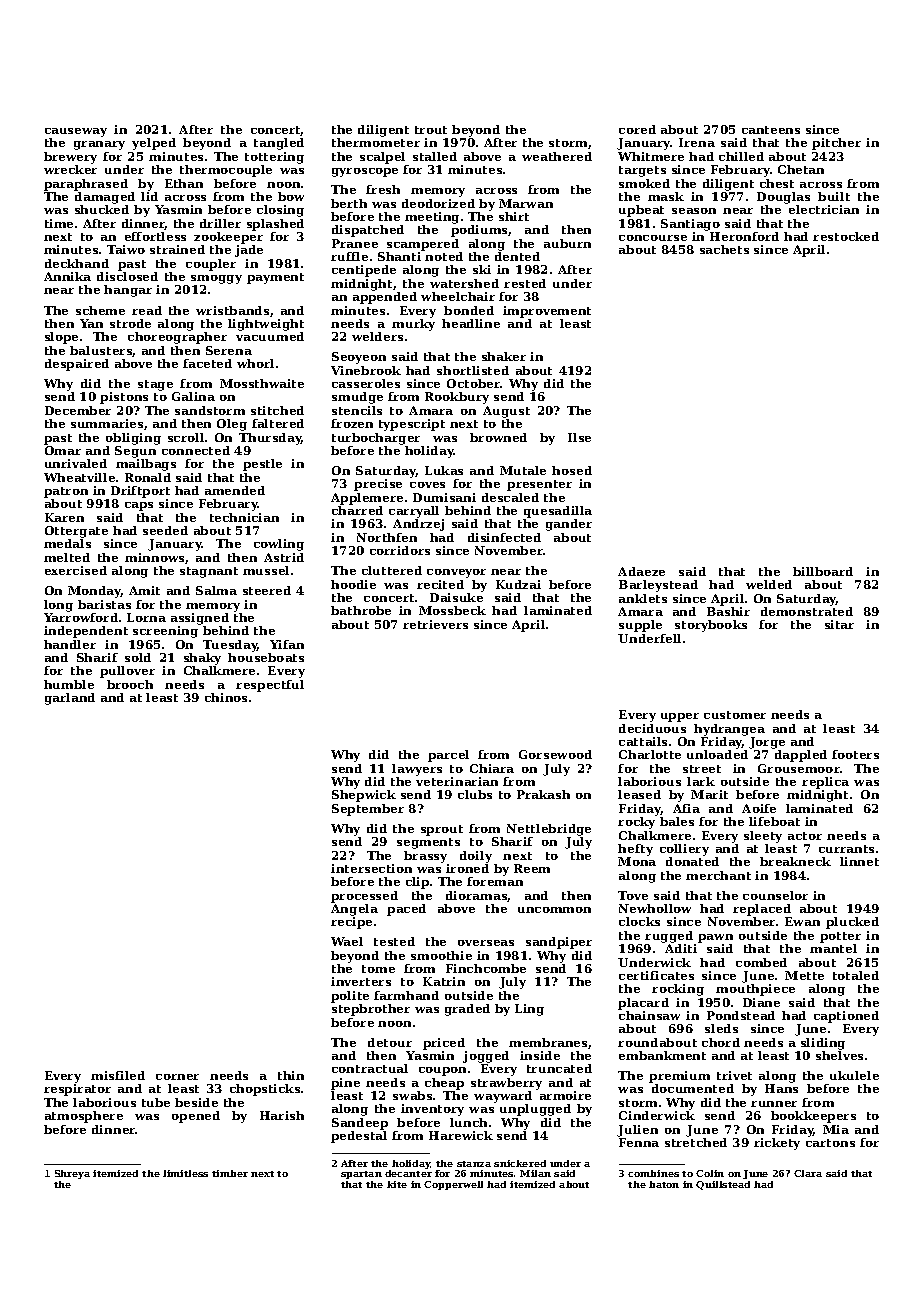 This page has height=1308, width=924. What do you see at coordinates (267, 590) in the page?
I see `steered` at bounding box center [267, 590].
